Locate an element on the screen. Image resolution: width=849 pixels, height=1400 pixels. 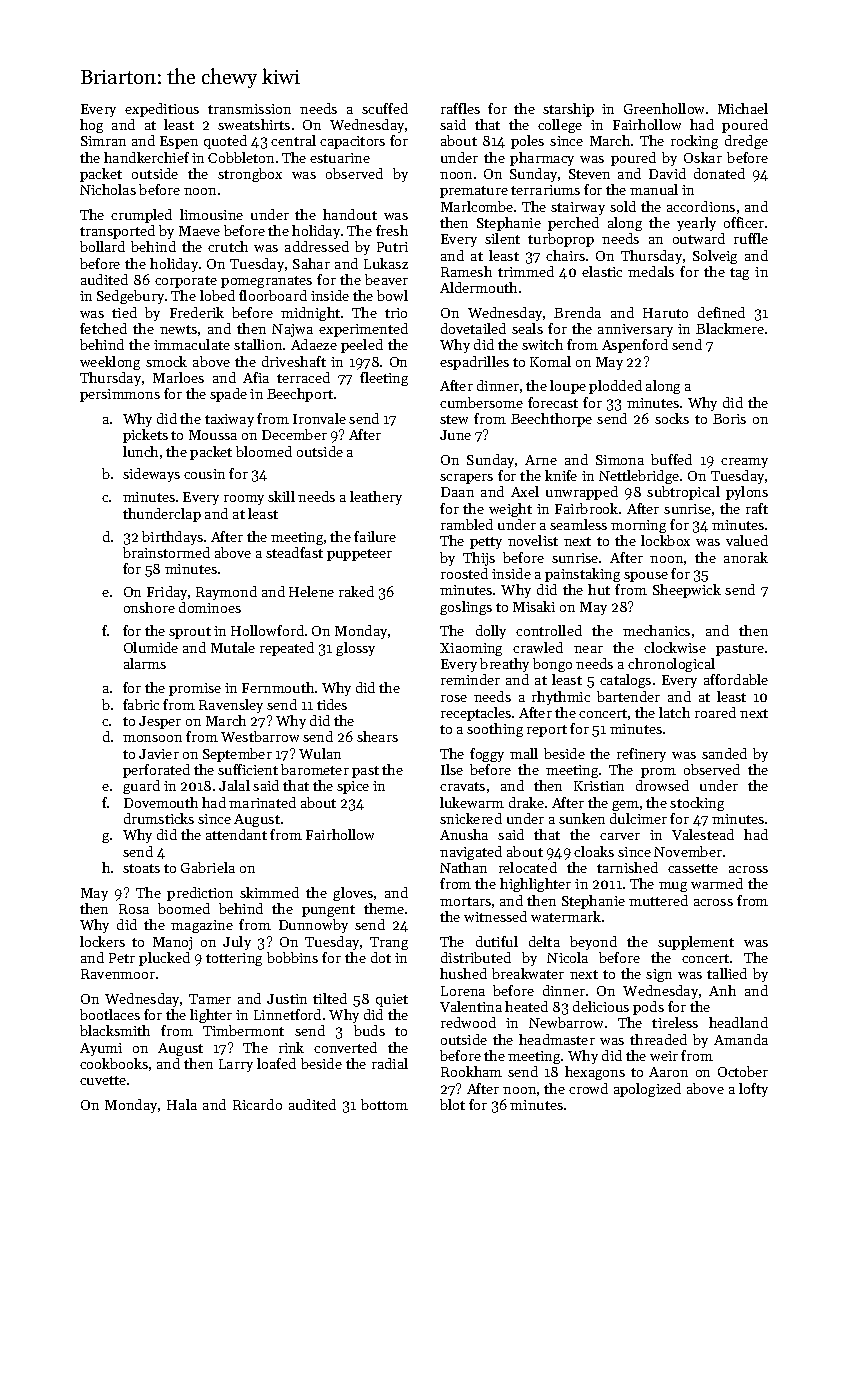
crumpled is located at coordinates (141, 216).
